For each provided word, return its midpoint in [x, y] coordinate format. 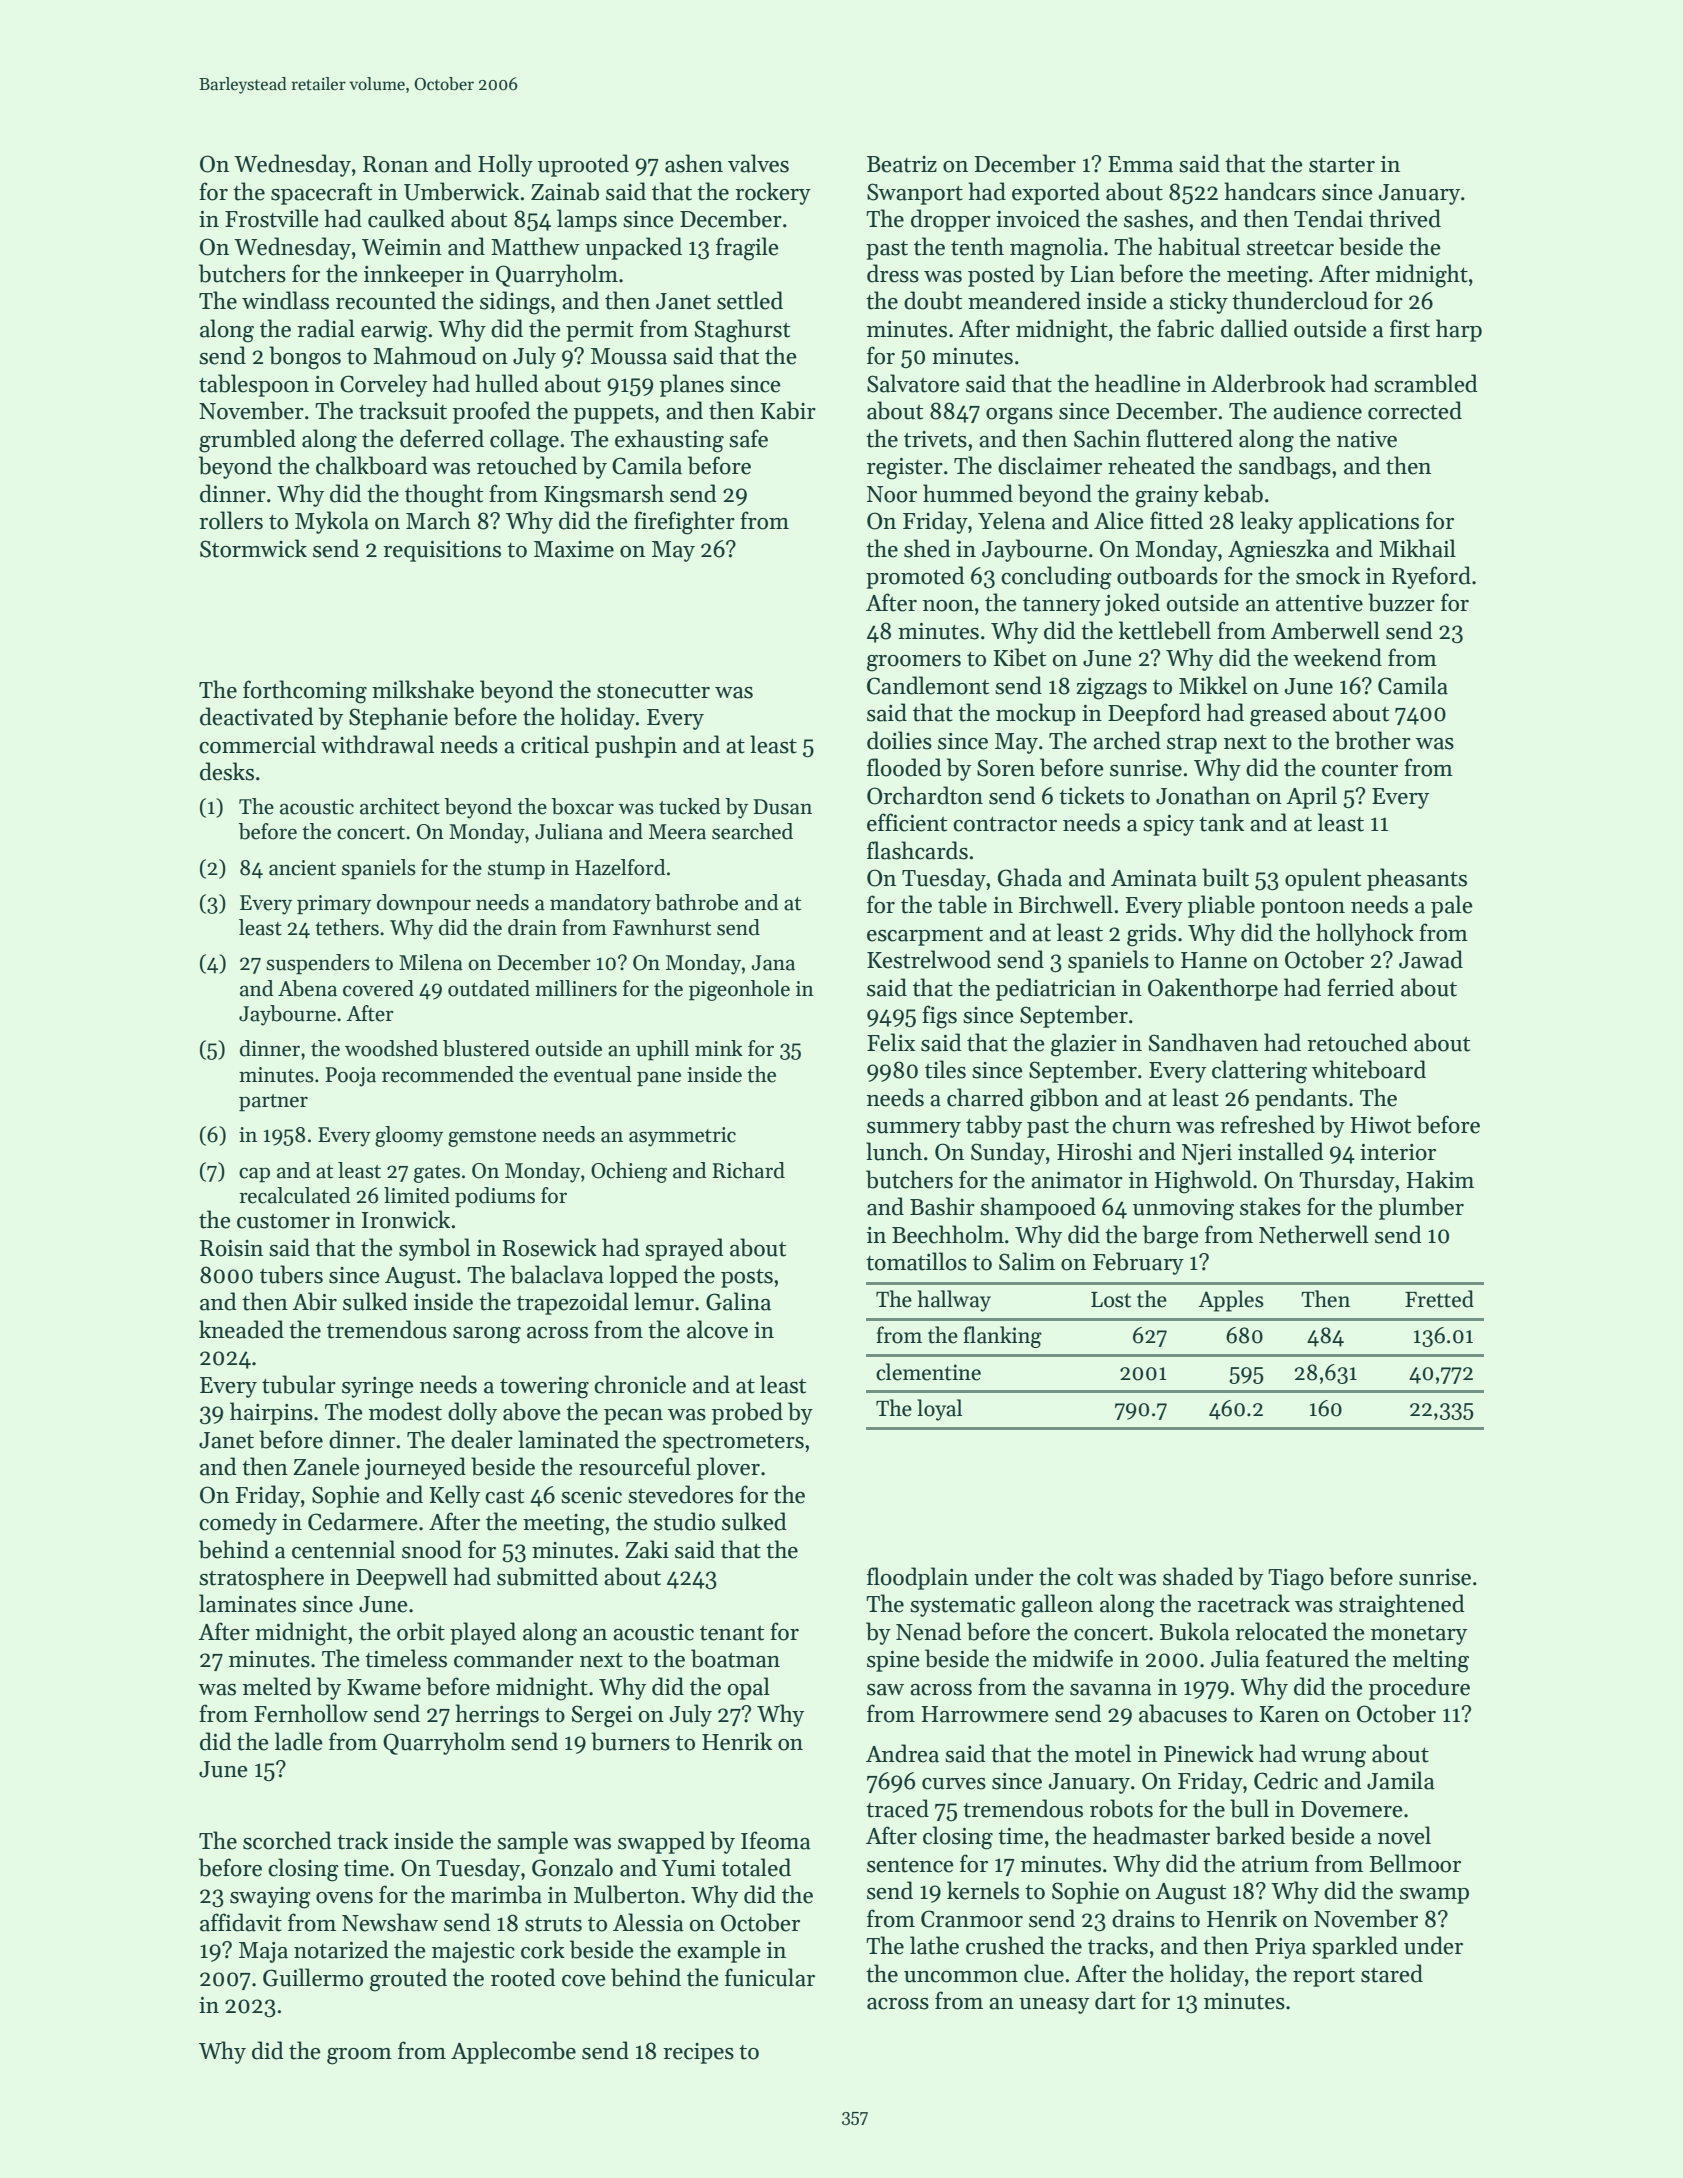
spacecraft [321, 193]
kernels [983, 1890]
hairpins [271, 1413]
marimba [496, 1894]
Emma [1140, 164]
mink [719, 1048]
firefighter [684, 523]
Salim [1027, 1261]
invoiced [1038, 218]
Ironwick [406, 1219]
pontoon [1303, 908]
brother [1373, 740]
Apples [1231, 1301]
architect [400, 806]
